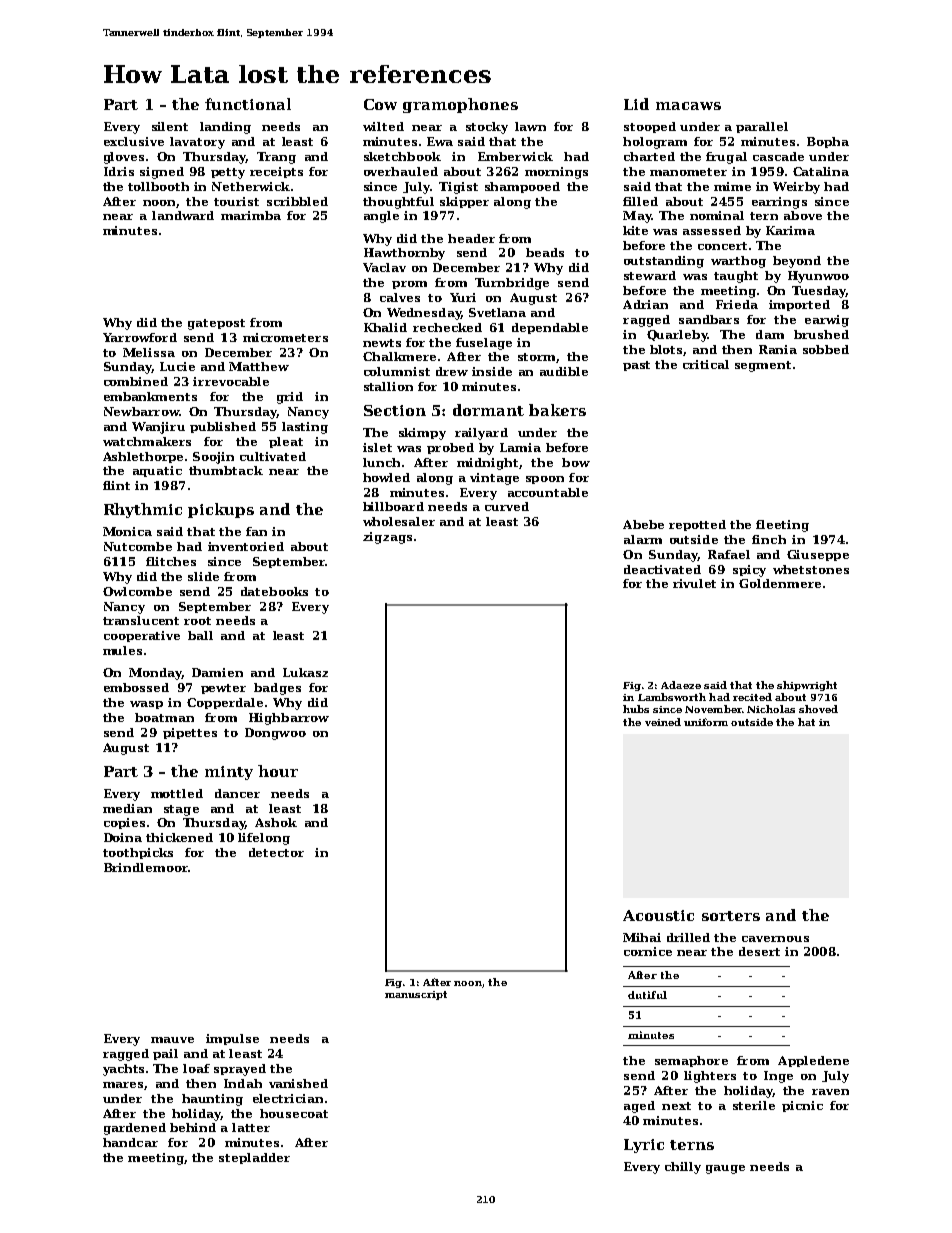 This screenshot has height=1233, width=952. I want to click on gardened, so click(135, 1129).
